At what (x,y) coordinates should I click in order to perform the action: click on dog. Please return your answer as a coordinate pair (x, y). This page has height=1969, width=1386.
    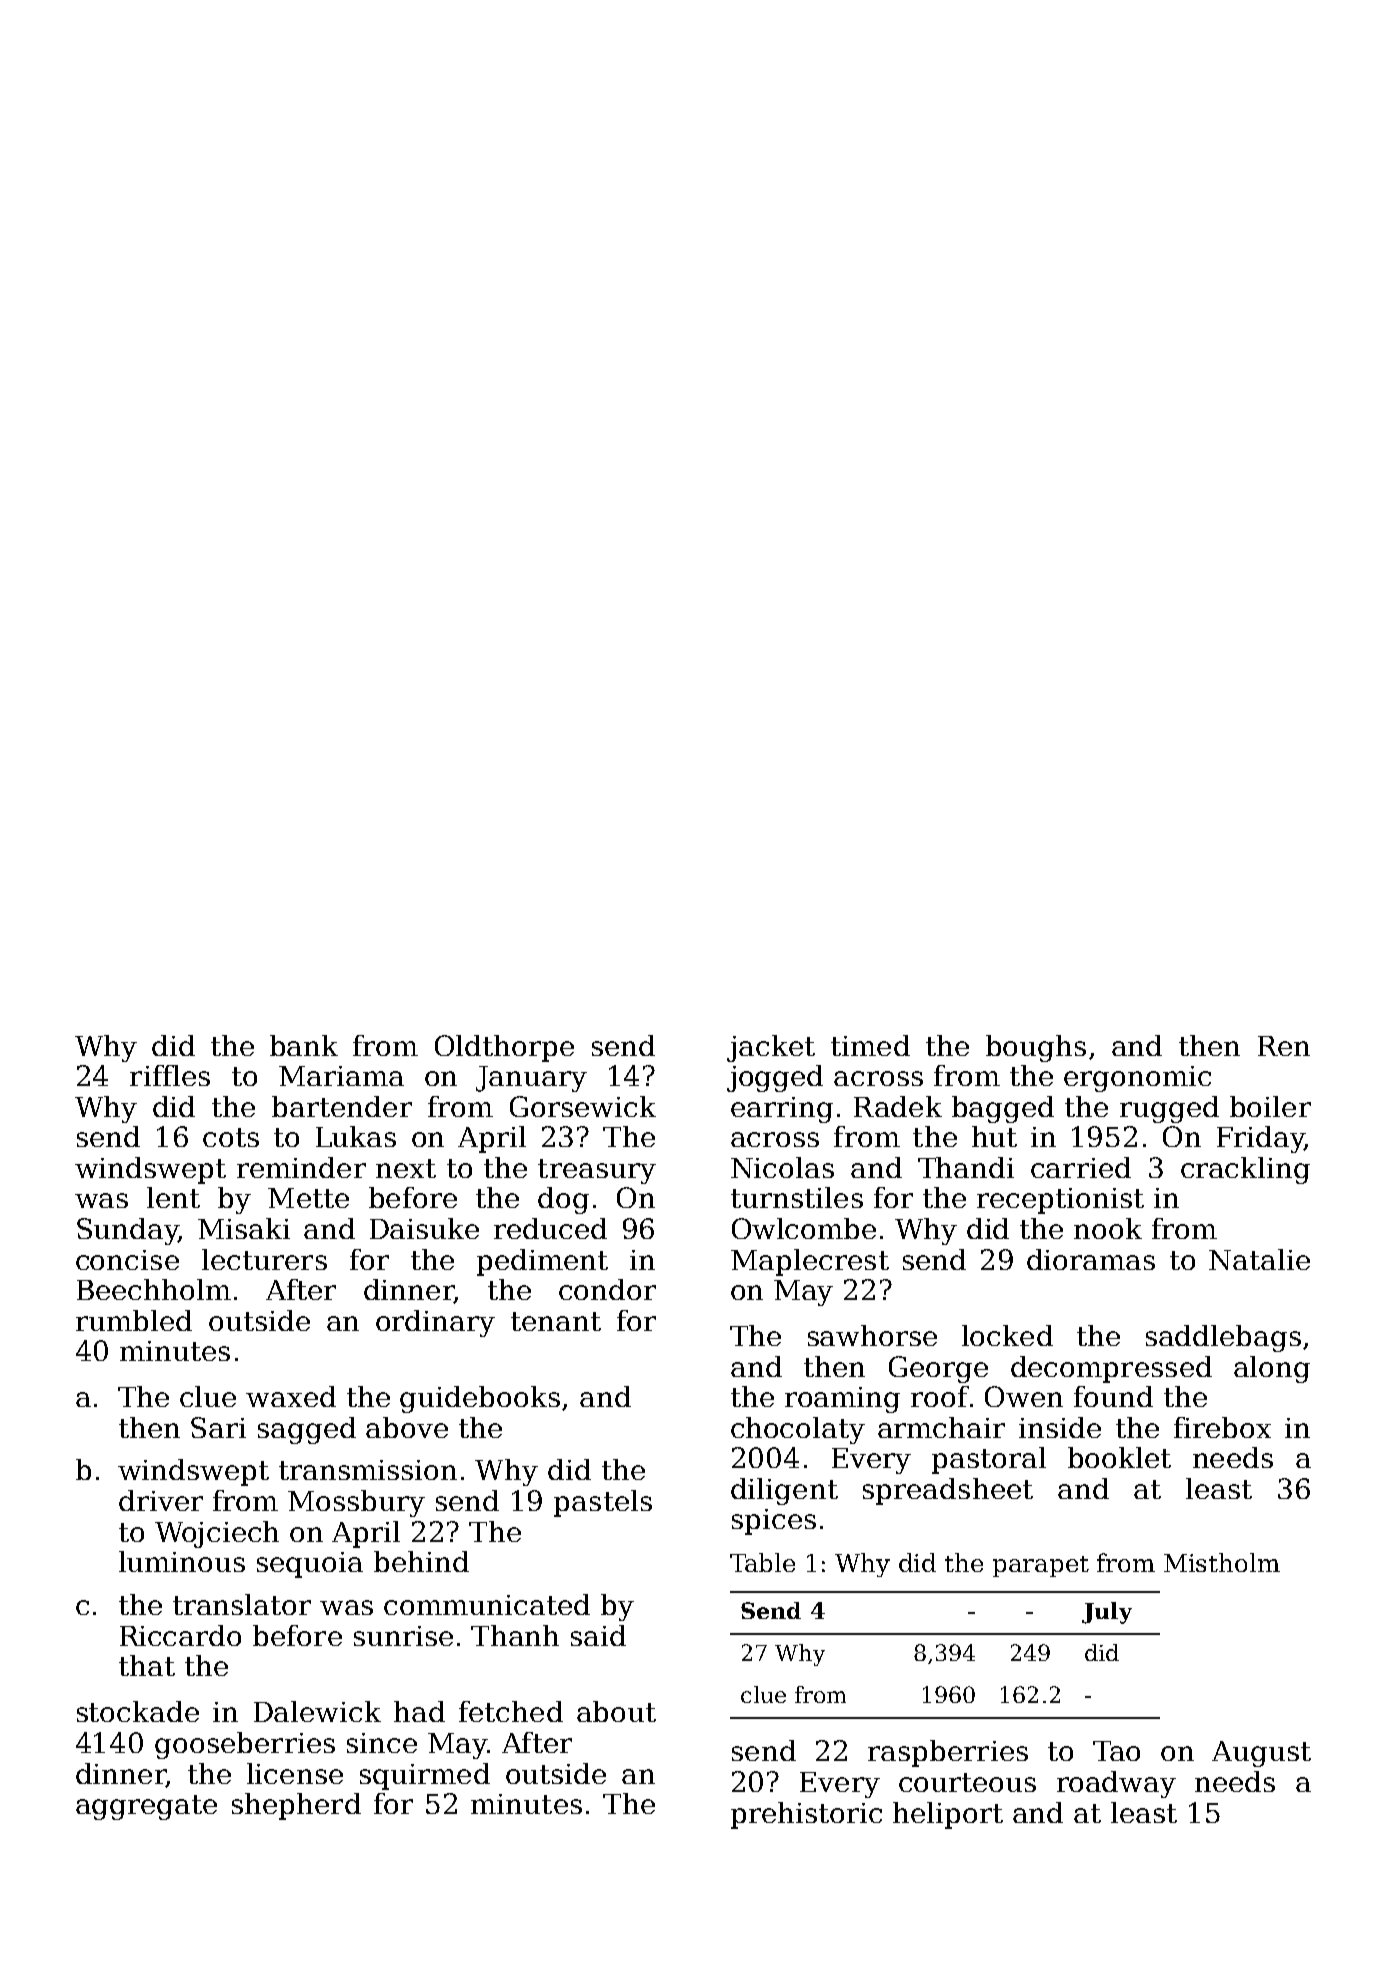
    Looking at the image, I should click on (563, 1200).
